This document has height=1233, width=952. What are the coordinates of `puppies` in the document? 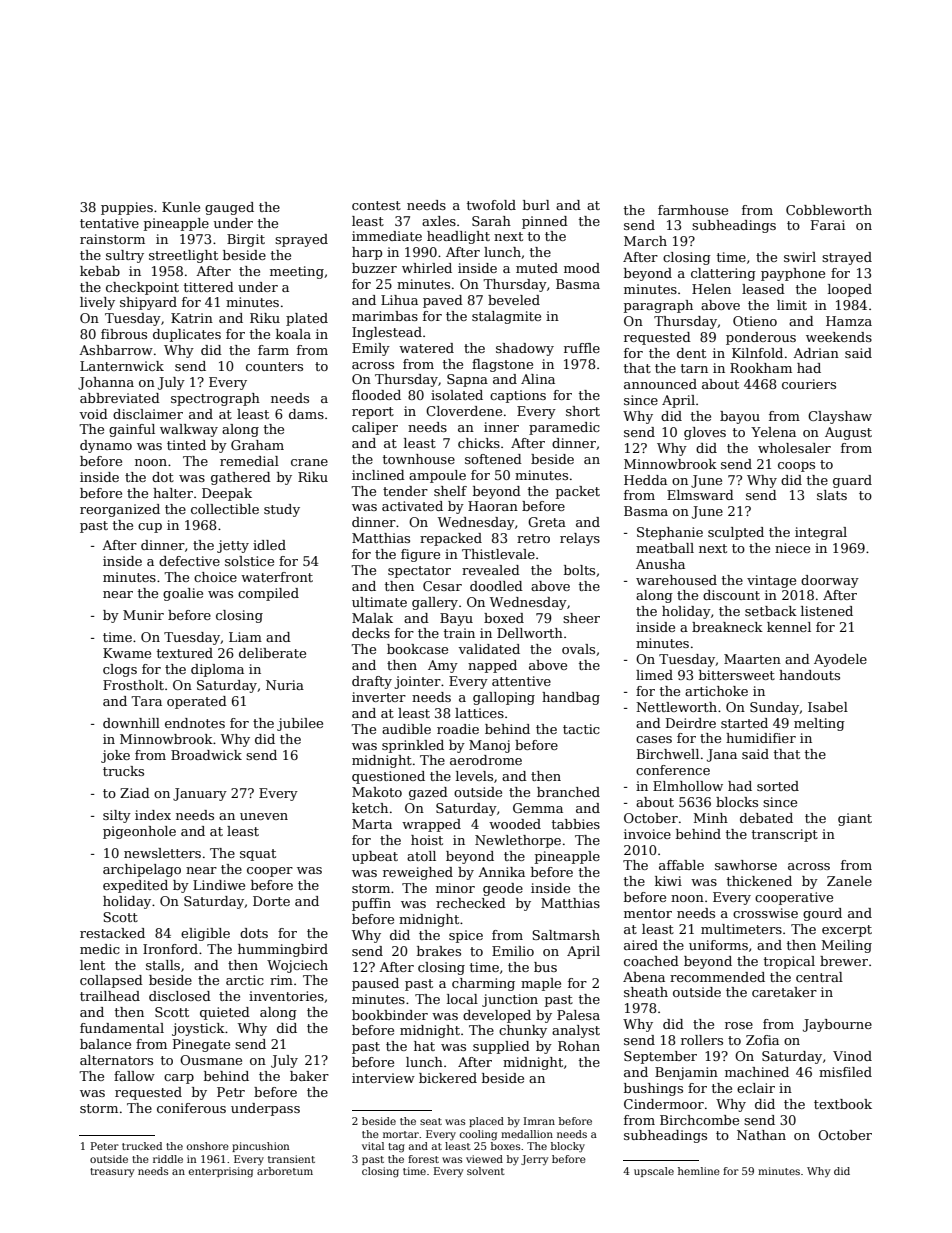 It's located at (127, 208).
